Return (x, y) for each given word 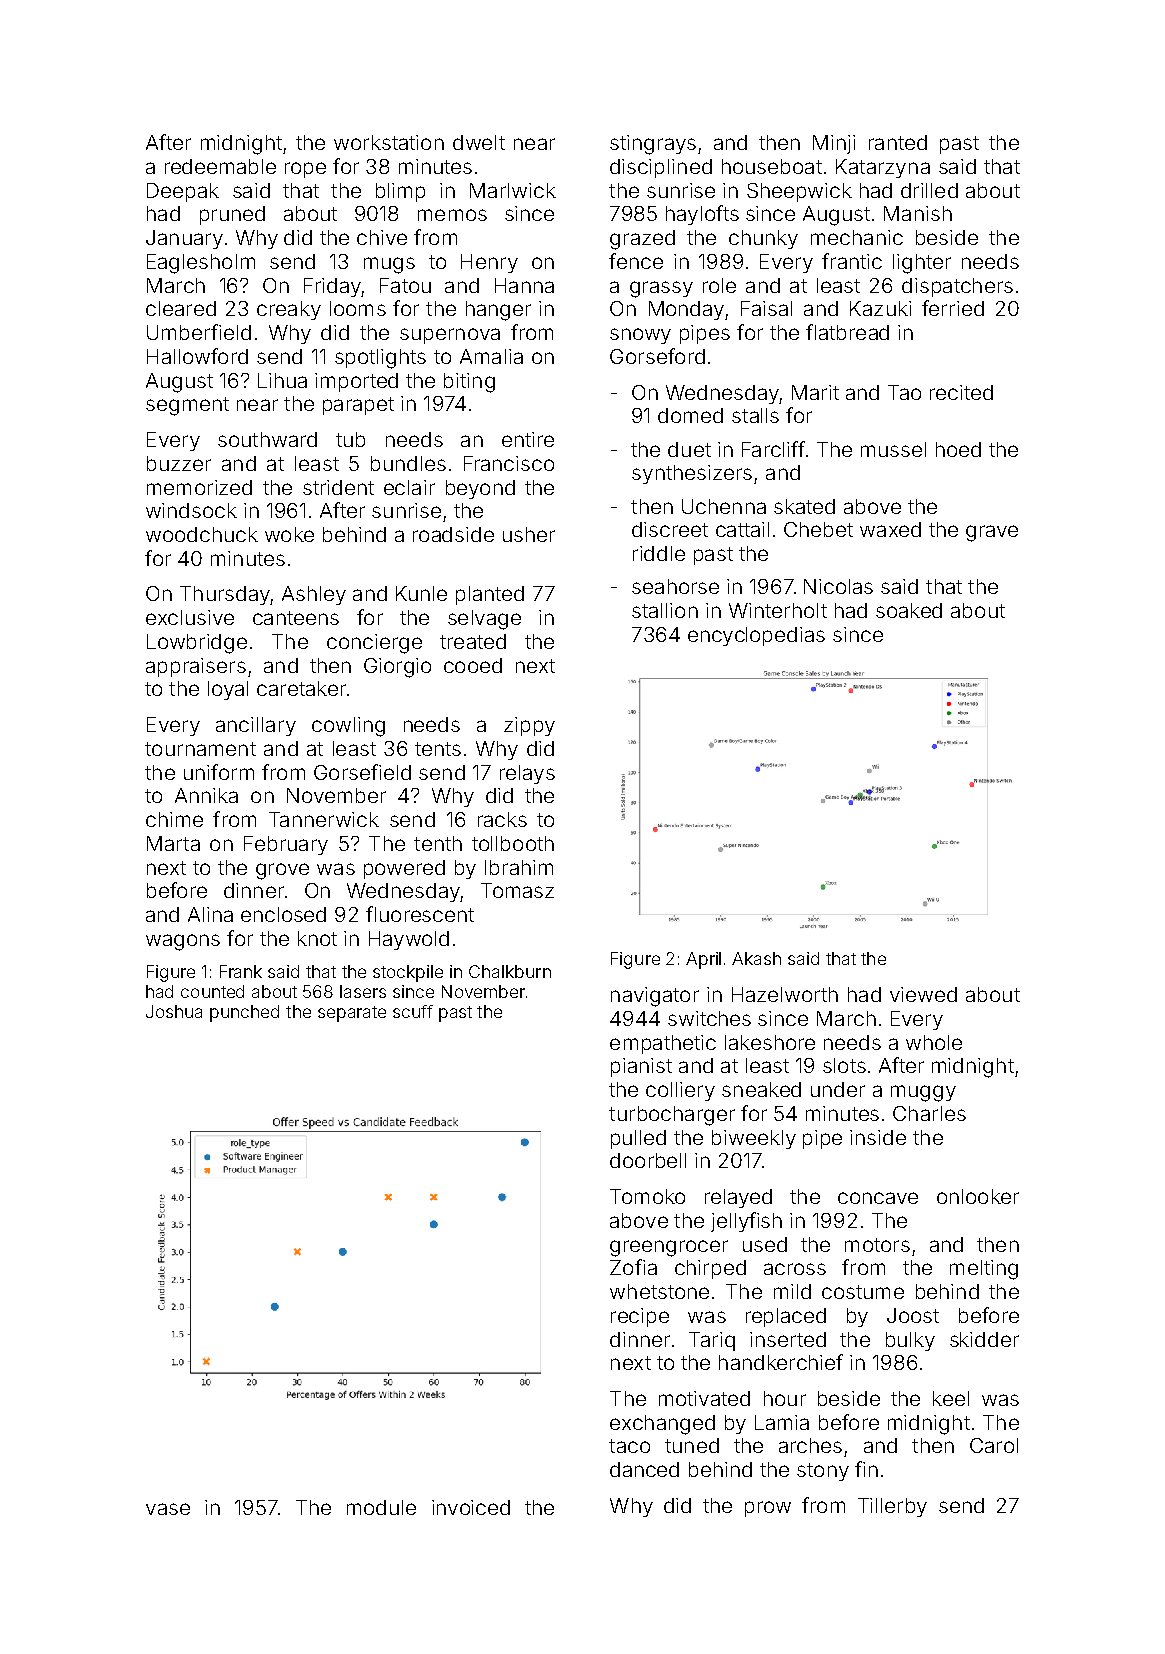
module (381, 1507)
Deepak (183, 192)
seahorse (675, 586)
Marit (815, 392)
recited (961, 392)
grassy (661, 289)
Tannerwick (324, 819)
